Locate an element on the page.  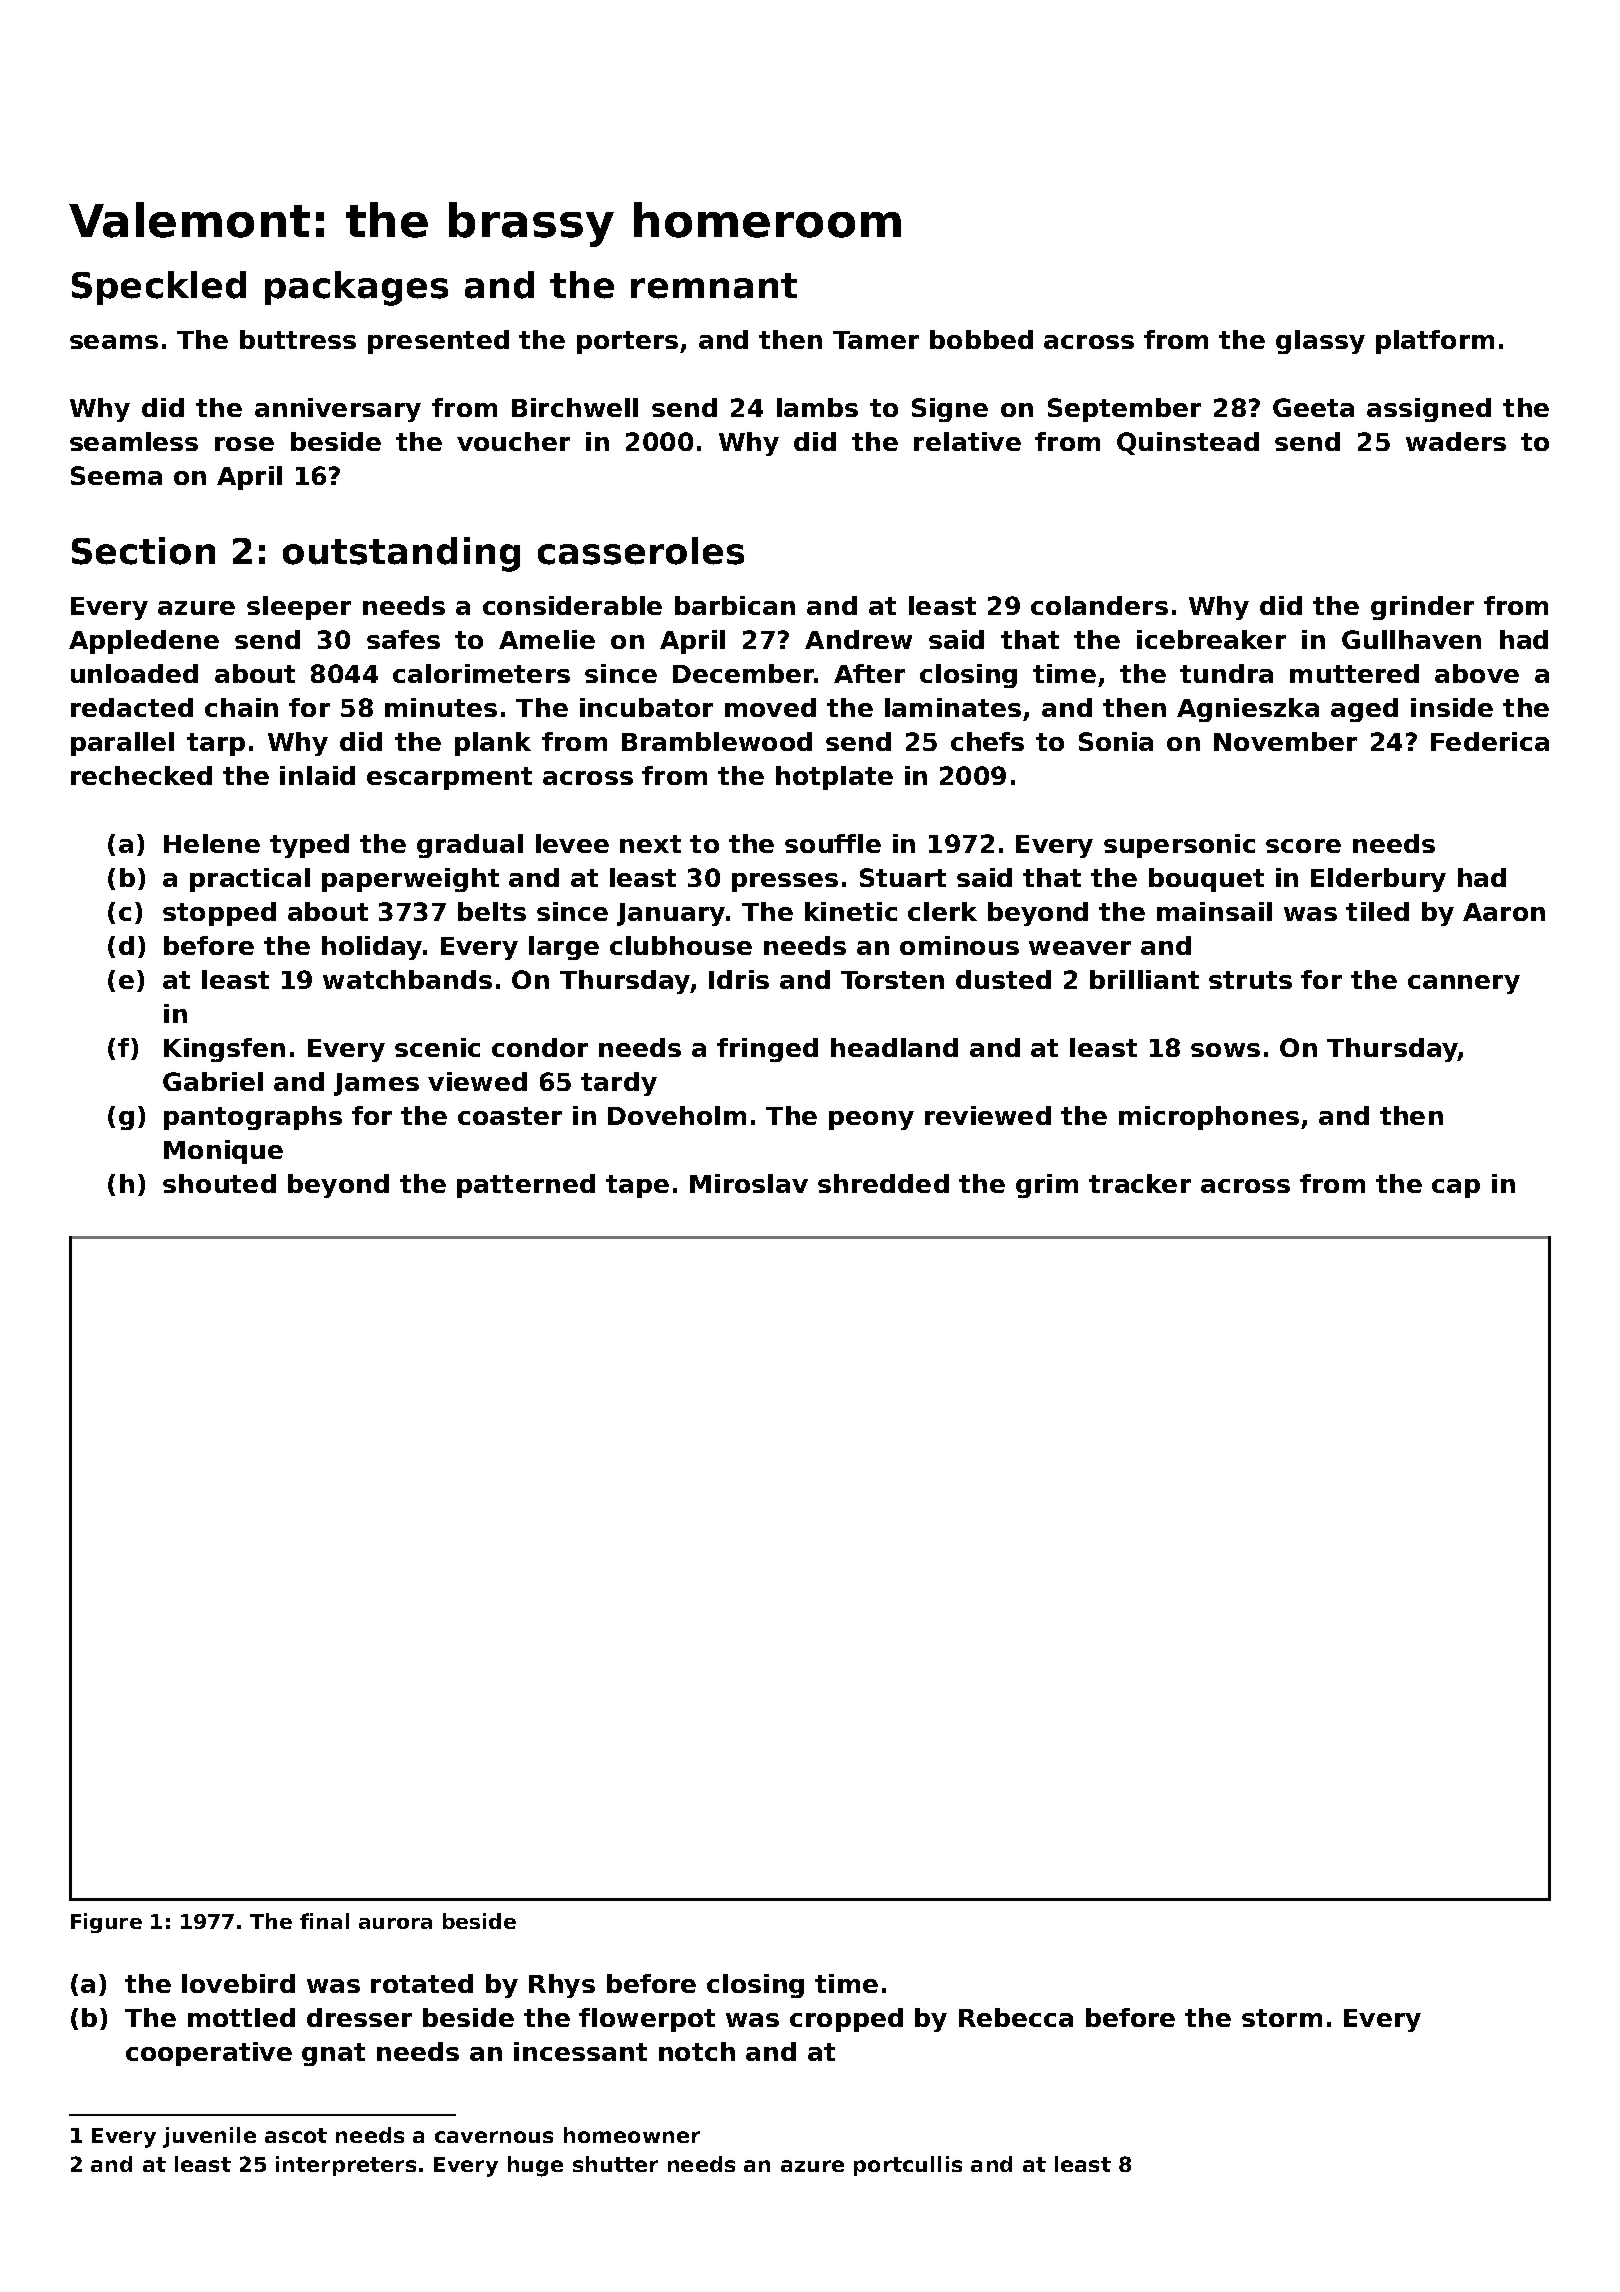
bobbed is located at coordinates (981, 339).
